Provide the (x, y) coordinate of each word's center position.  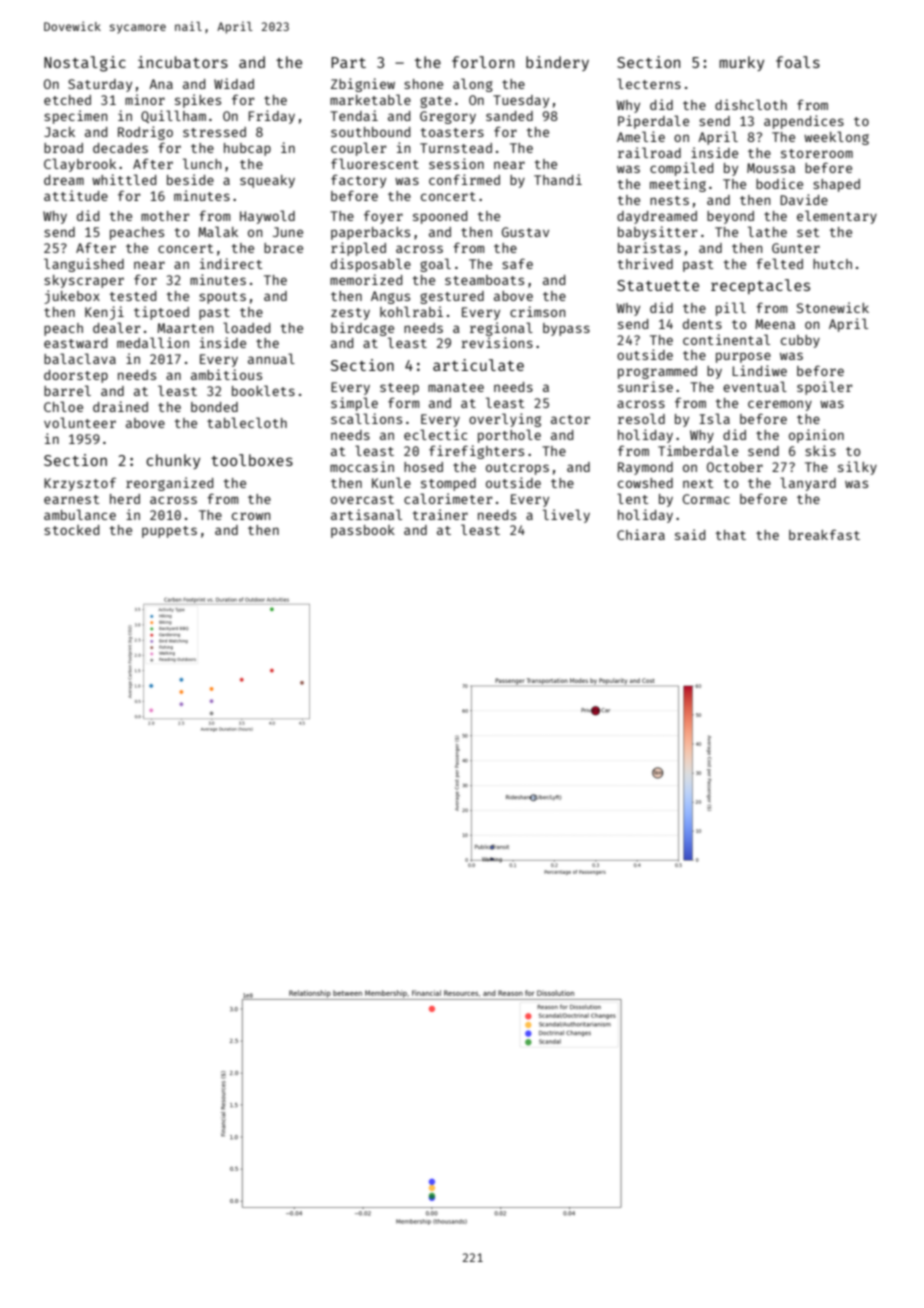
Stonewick (833, 307)
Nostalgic (85, 64)
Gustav (525, 232)
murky (741, 63)
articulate (478, 365)
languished (84, 265)
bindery (557, 63)
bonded (214, 407)
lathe (767, 231)
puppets (169, 532)
